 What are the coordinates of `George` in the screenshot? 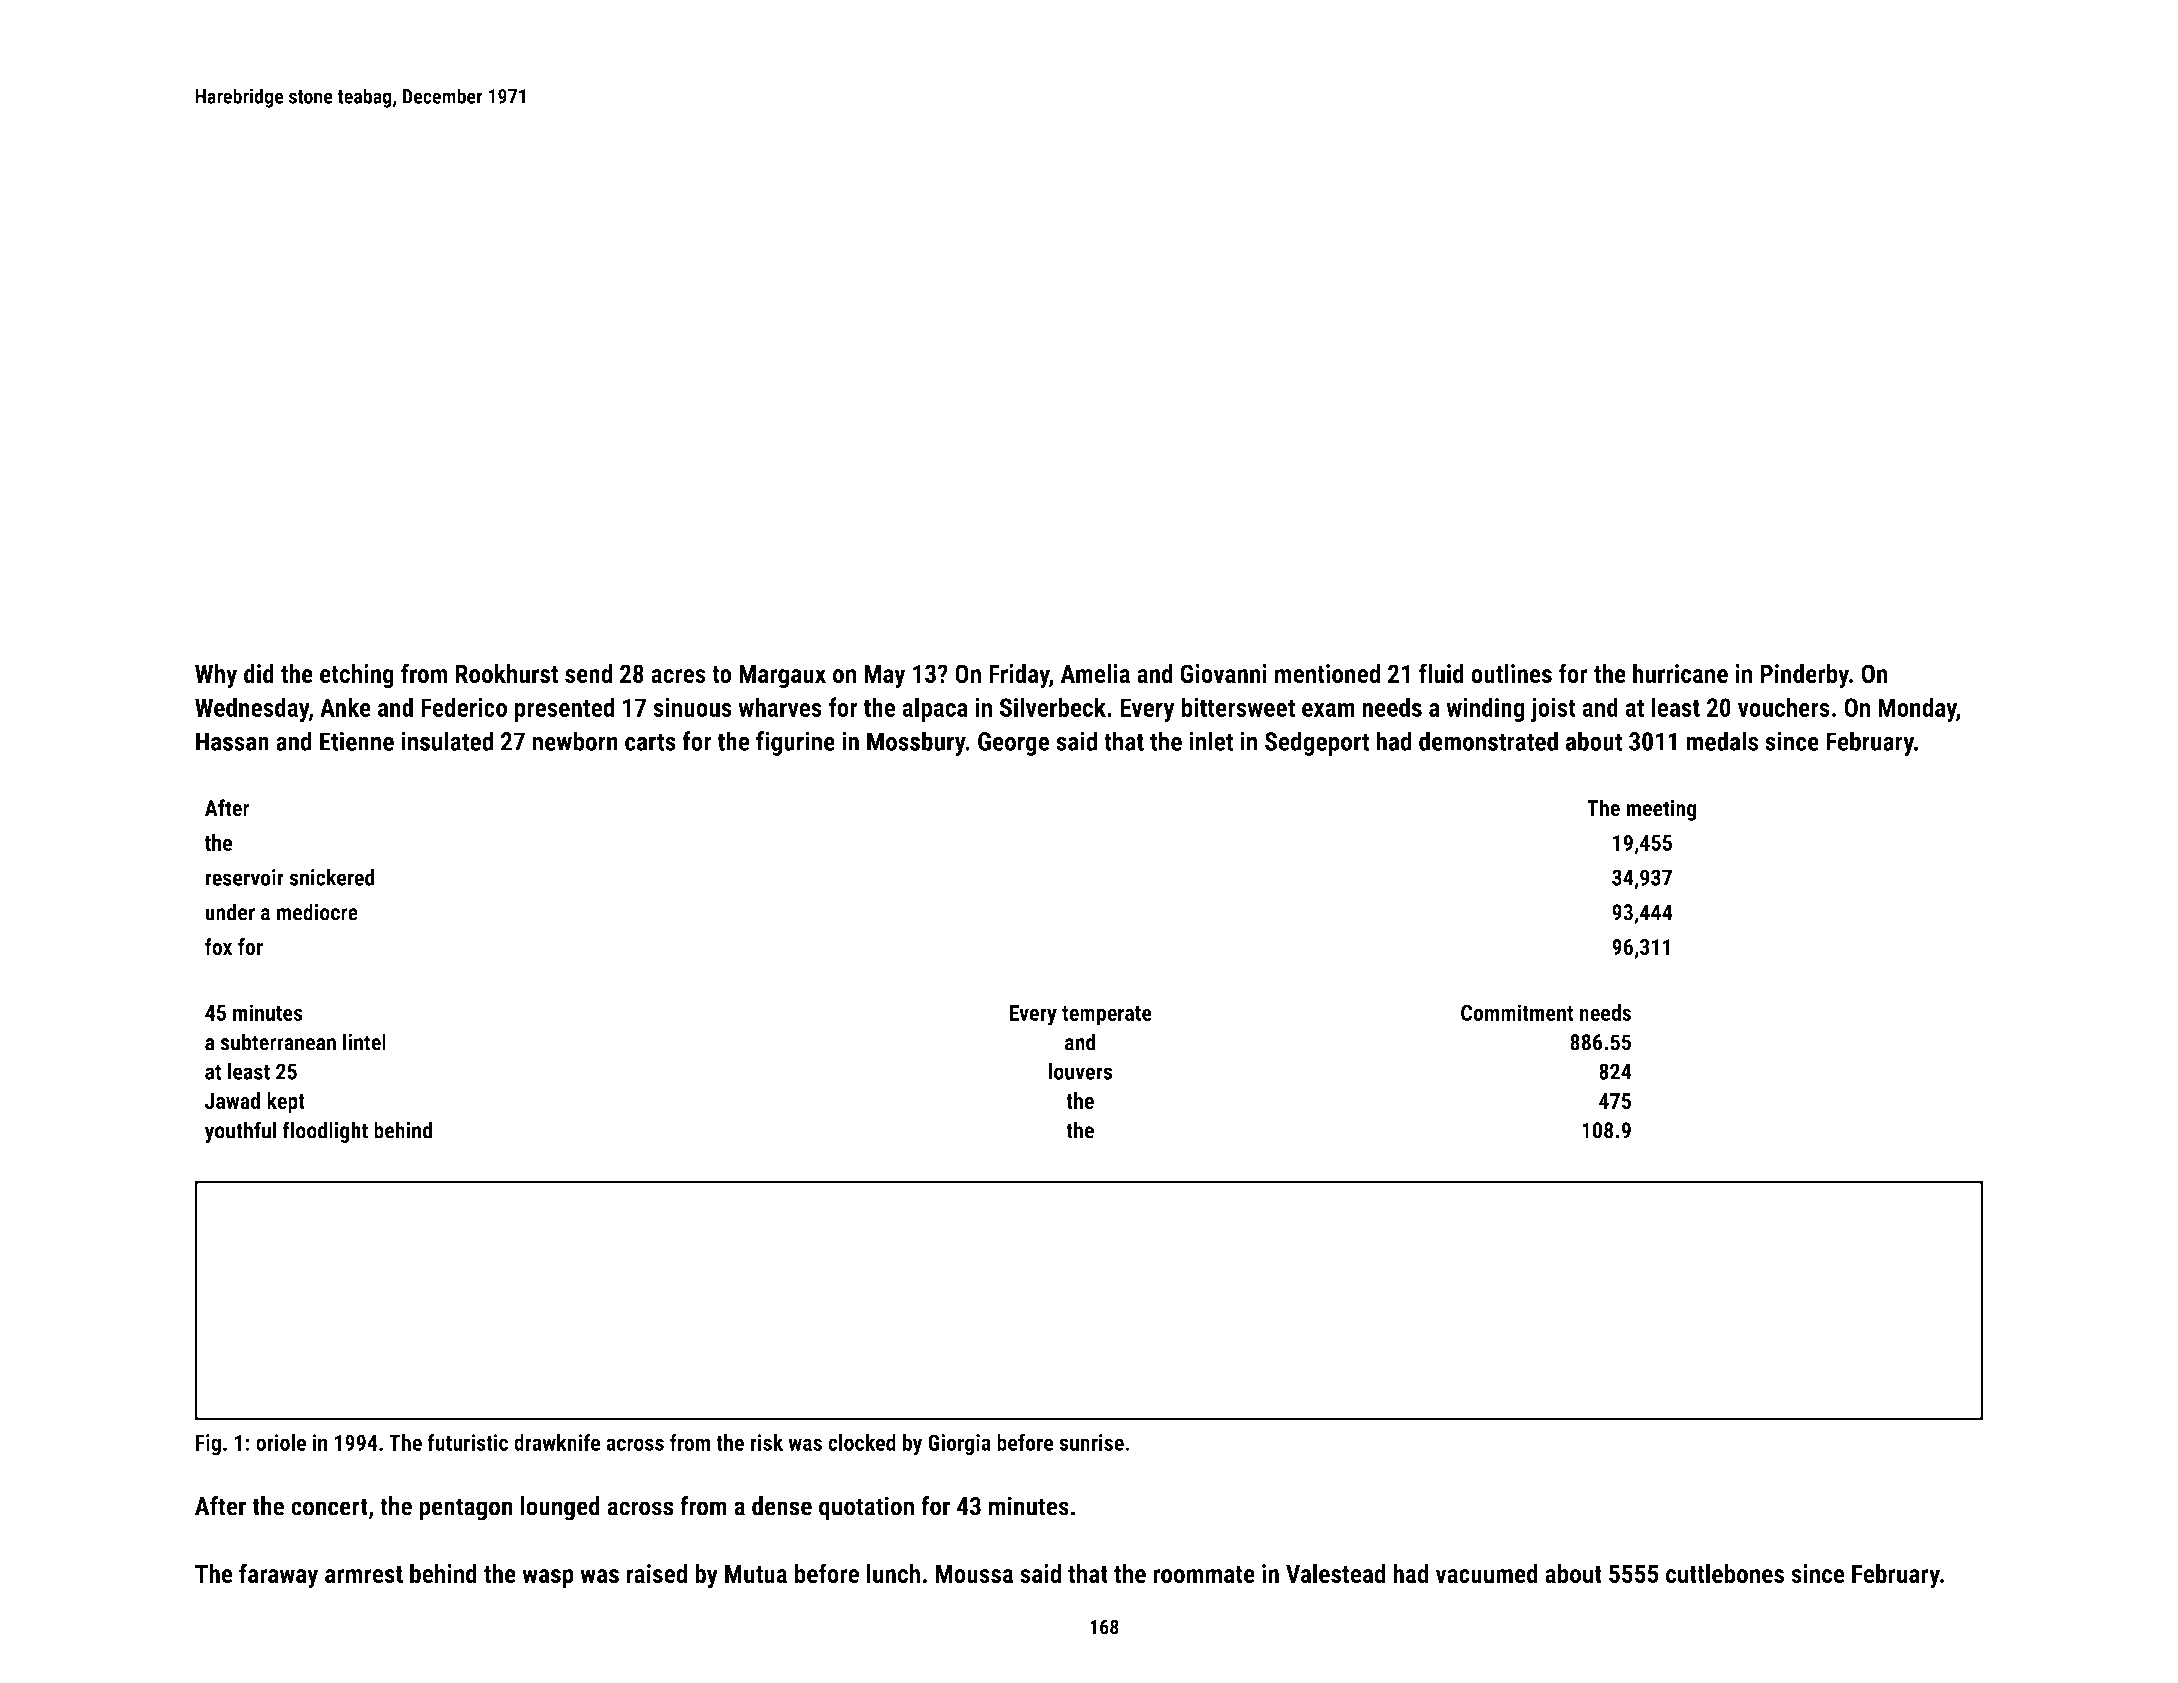 It's located at (1014, 744).
